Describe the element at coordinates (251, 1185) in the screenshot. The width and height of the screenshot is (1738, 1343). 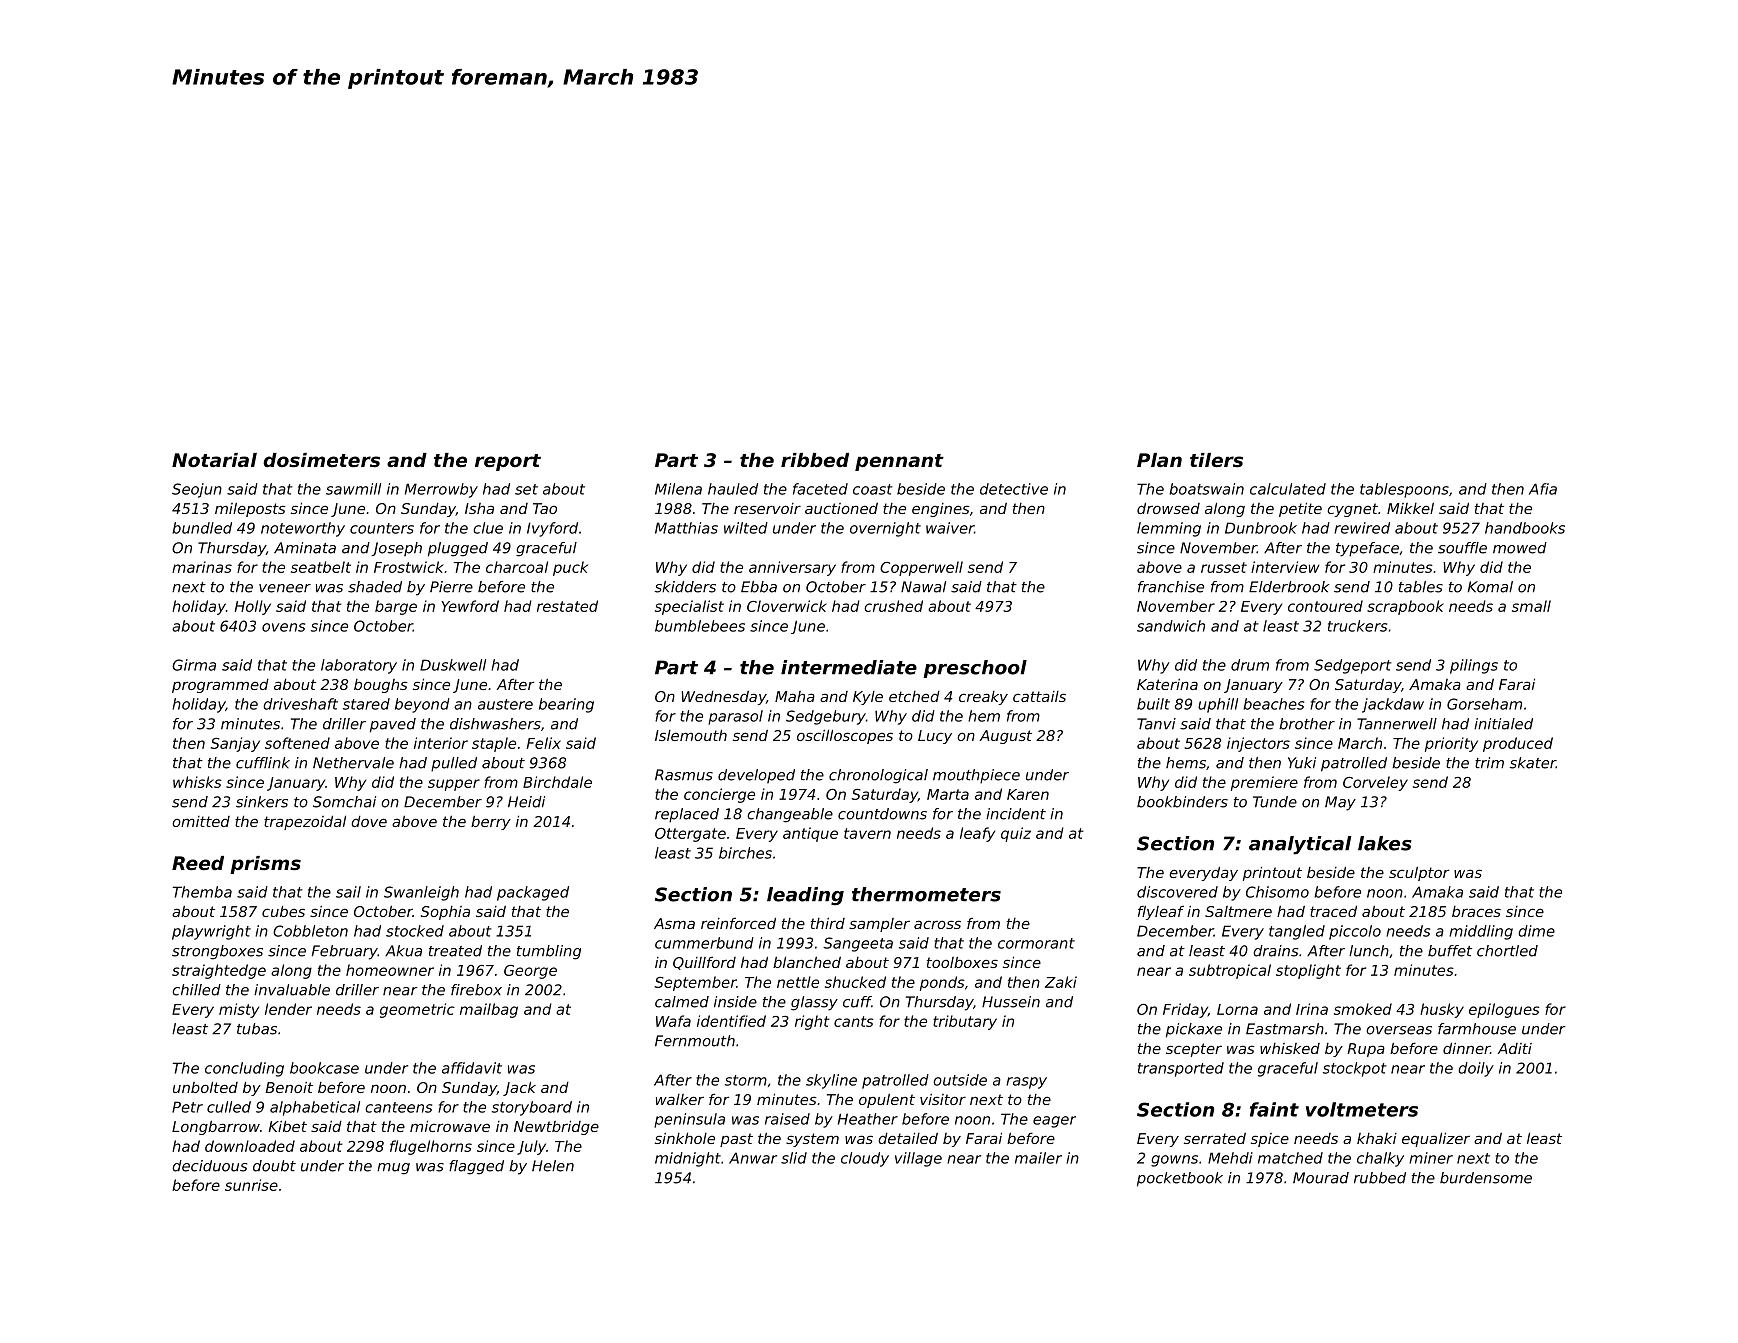
I see `sunrise` at that location.
